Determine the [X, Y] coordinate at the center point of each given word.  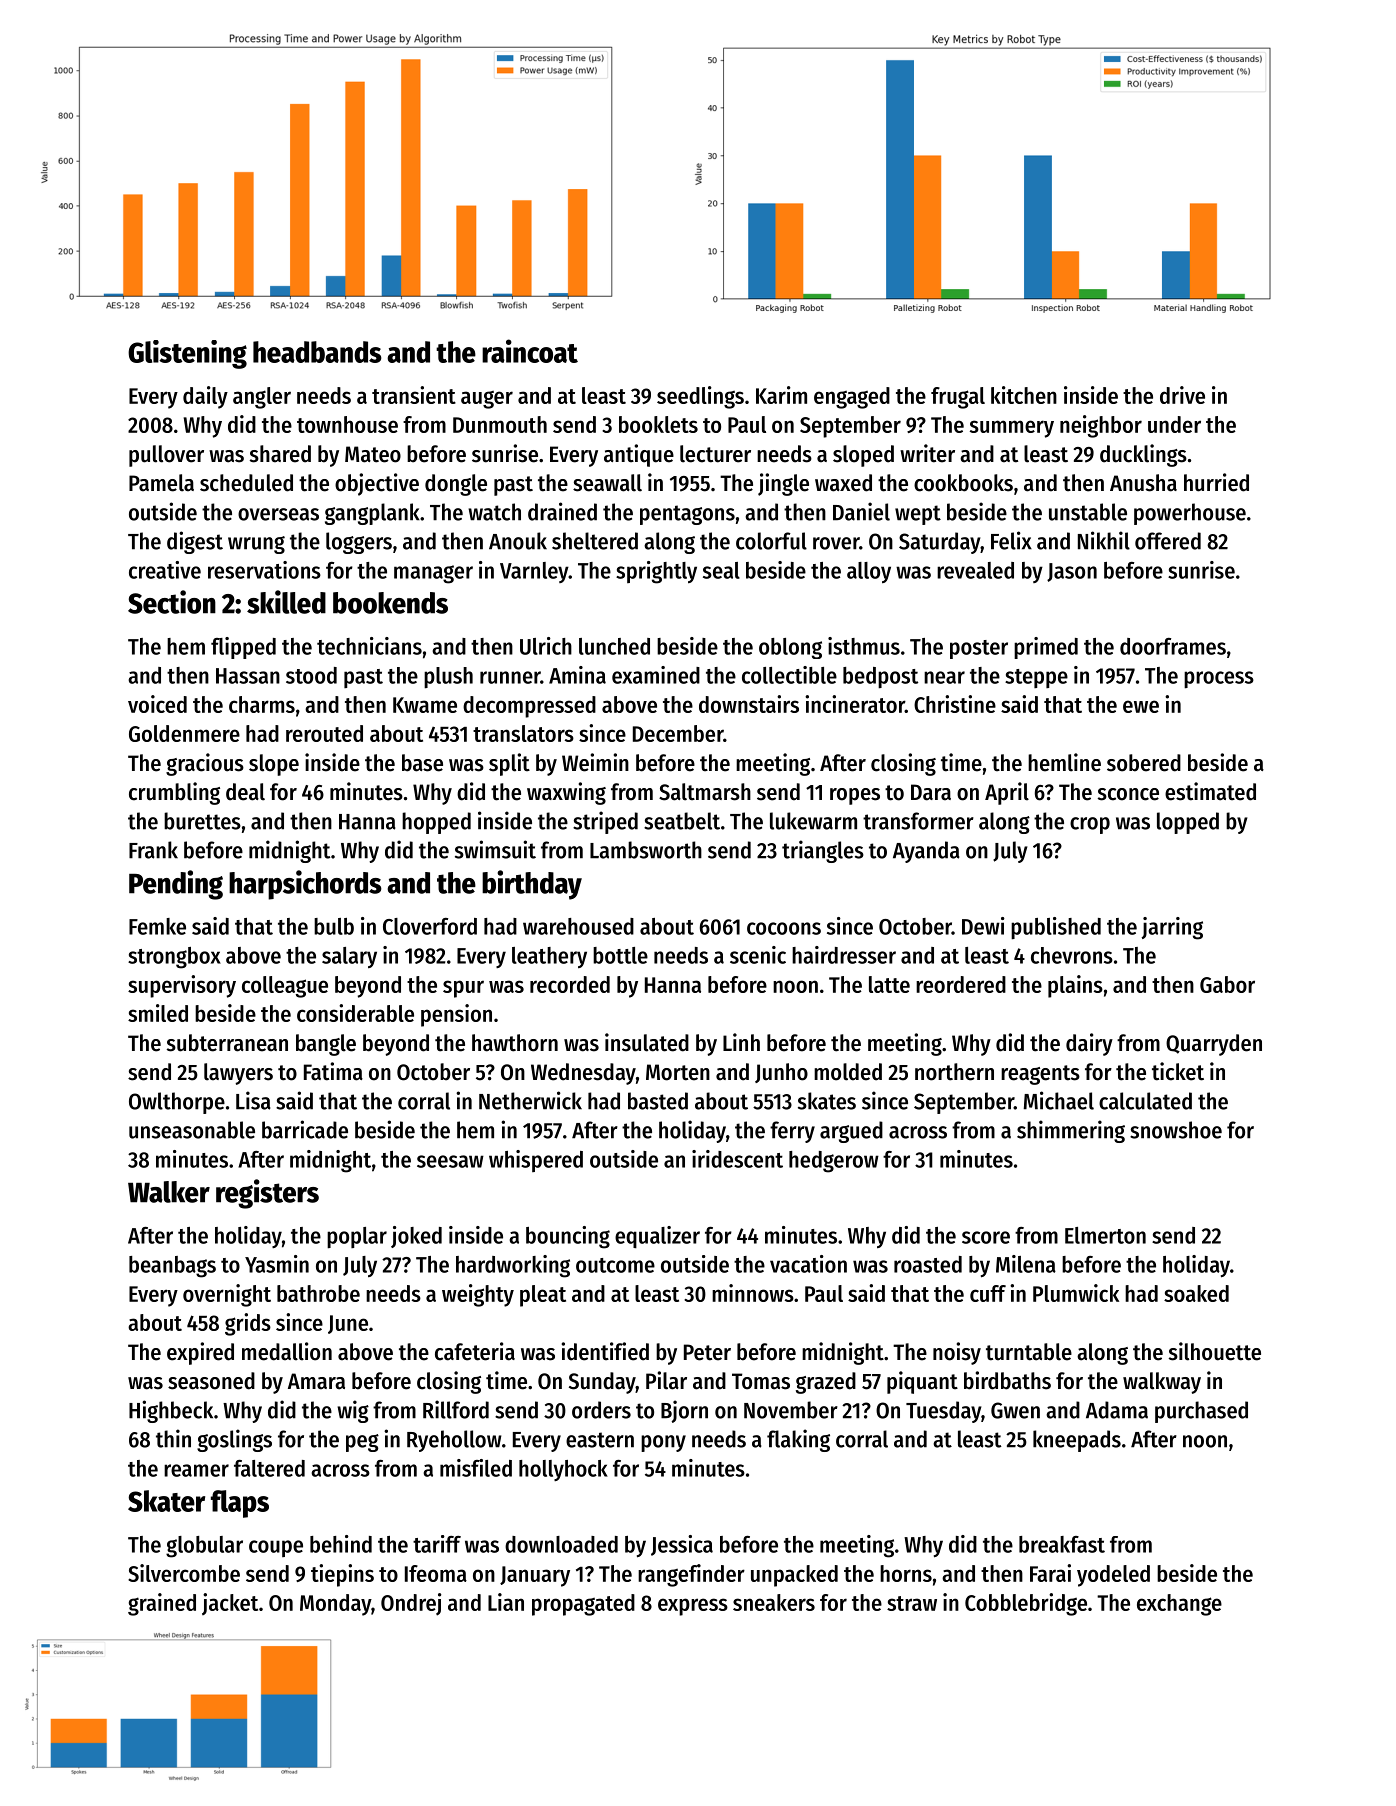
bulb [334, 926]
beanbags [172, 1267]
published [1056, 928]
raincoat [530, 351]
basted [658, 1101]
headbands [317, 352]
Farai [1050, 1573]
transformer [918, 821]
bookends [390, 603]
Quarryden [1214, 1045]
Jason [1072, 572]
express [693, 1607]
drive [1182, 395]
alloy [869, 572]
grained [162, 1604]
